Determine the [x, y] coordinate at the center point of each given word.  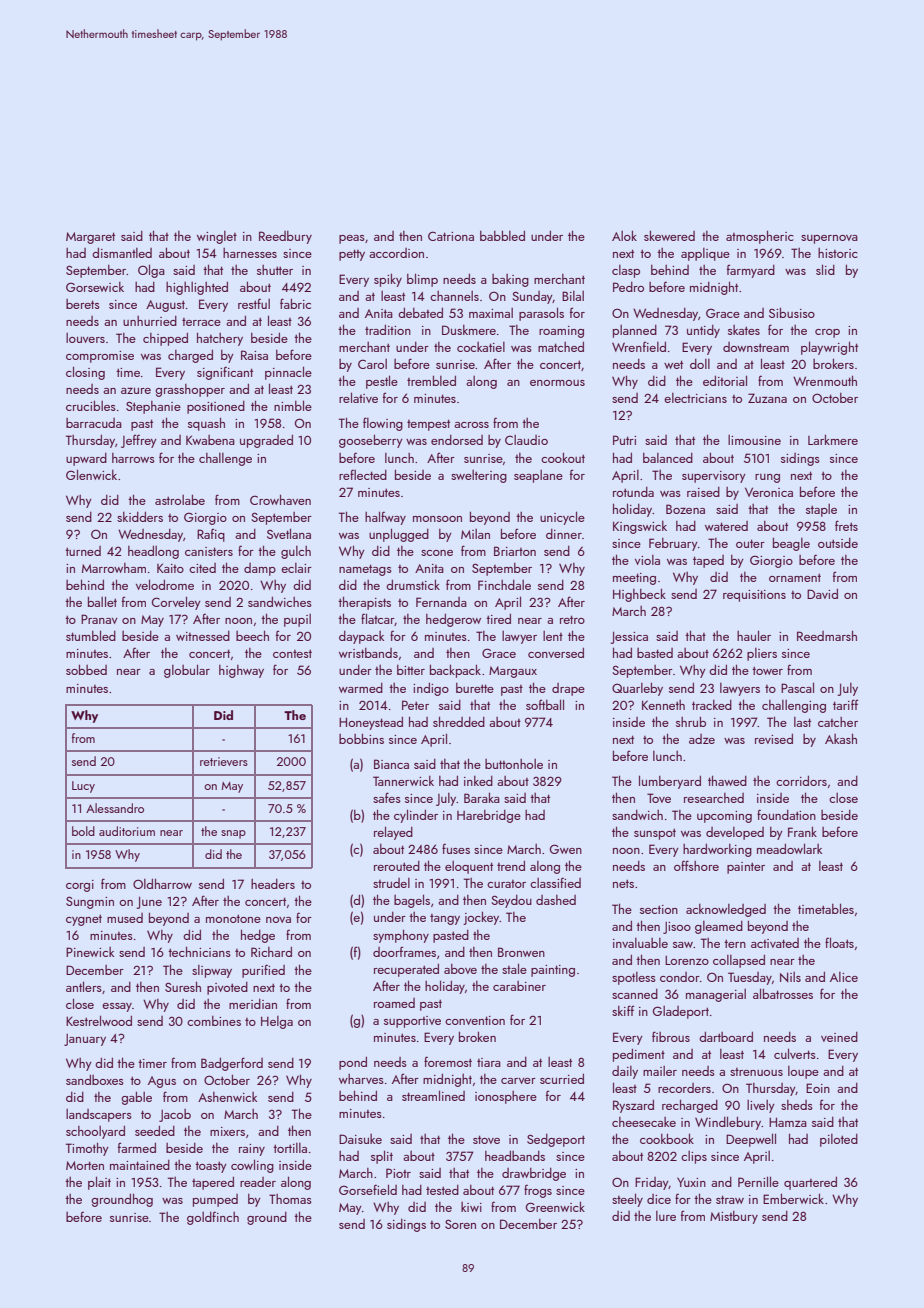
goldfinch [213, 1218]
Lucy [83, 787]
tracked [712, 705]
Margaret [90, 238]
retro [572, 619]
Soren [460, 1224]
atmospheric [760, 237]
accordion [396, 253]
